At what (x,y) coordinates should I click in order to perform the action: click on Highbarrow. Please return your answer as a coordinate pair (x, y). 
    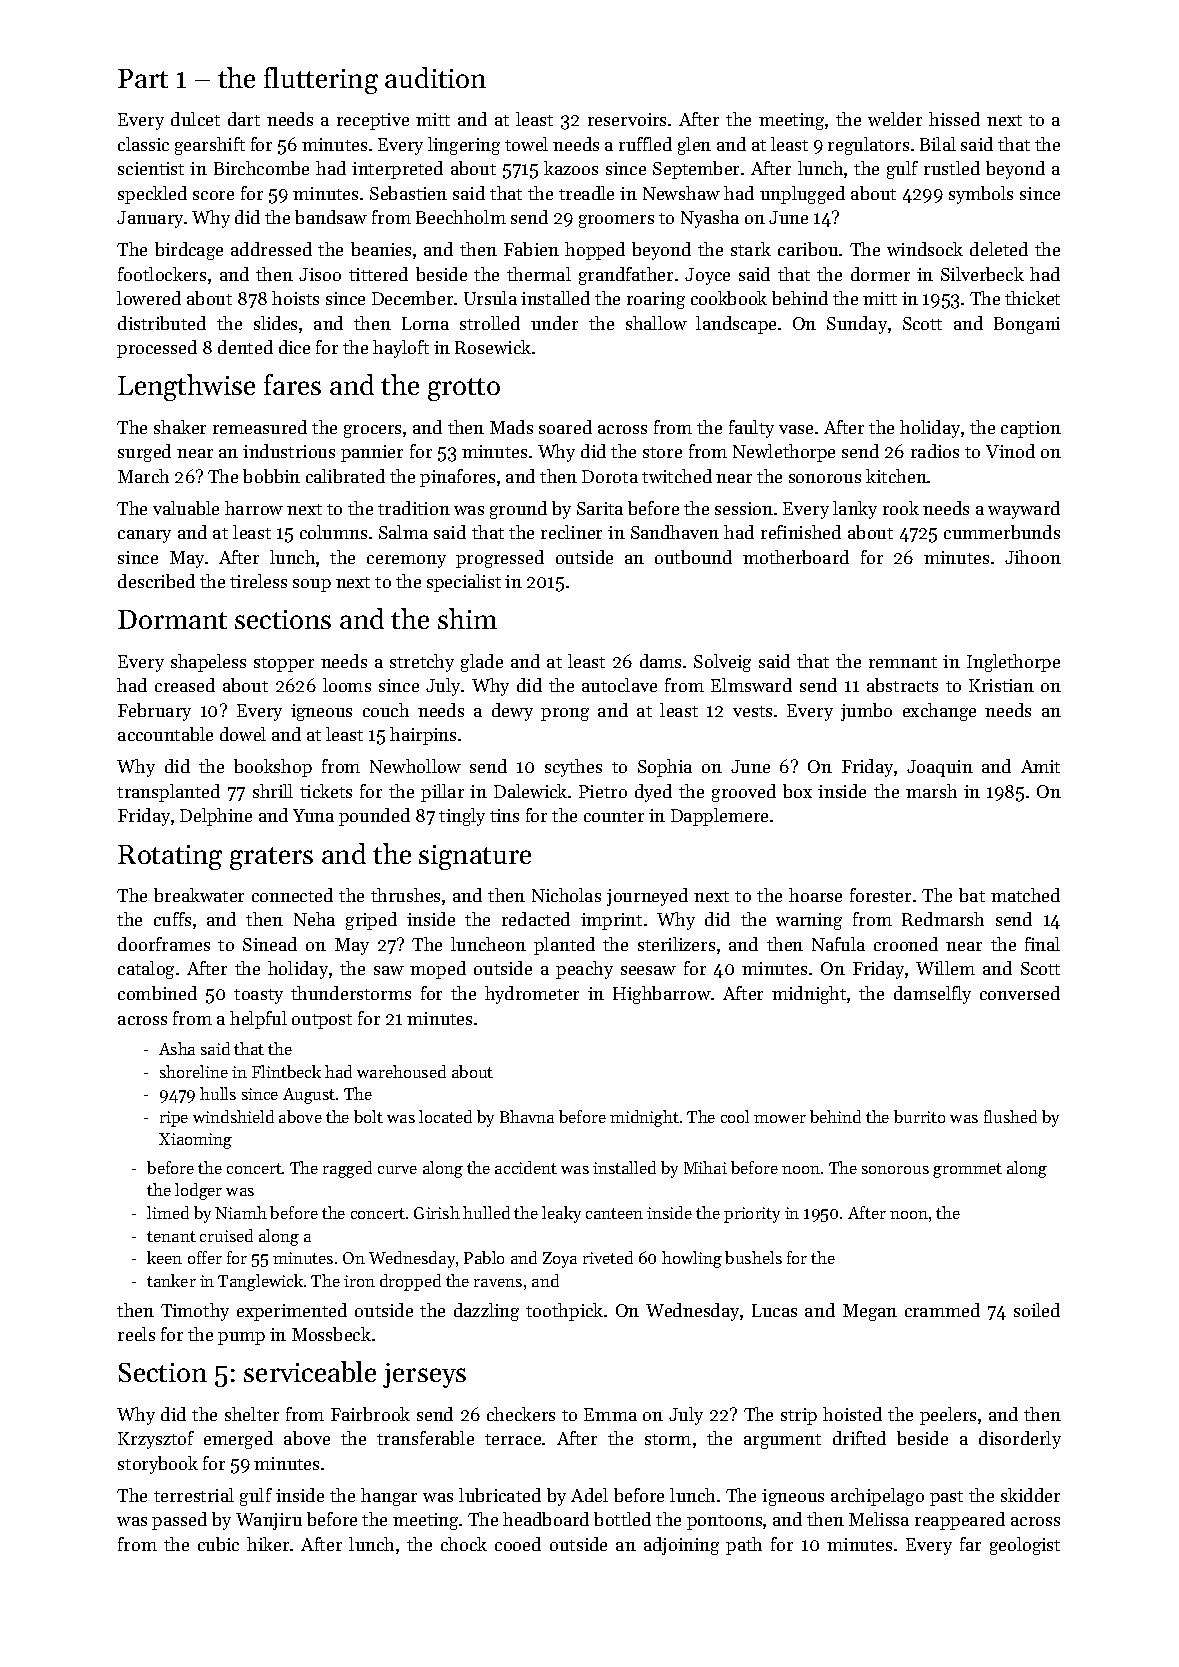
    Looking at the image, I should click on (662, 995).
